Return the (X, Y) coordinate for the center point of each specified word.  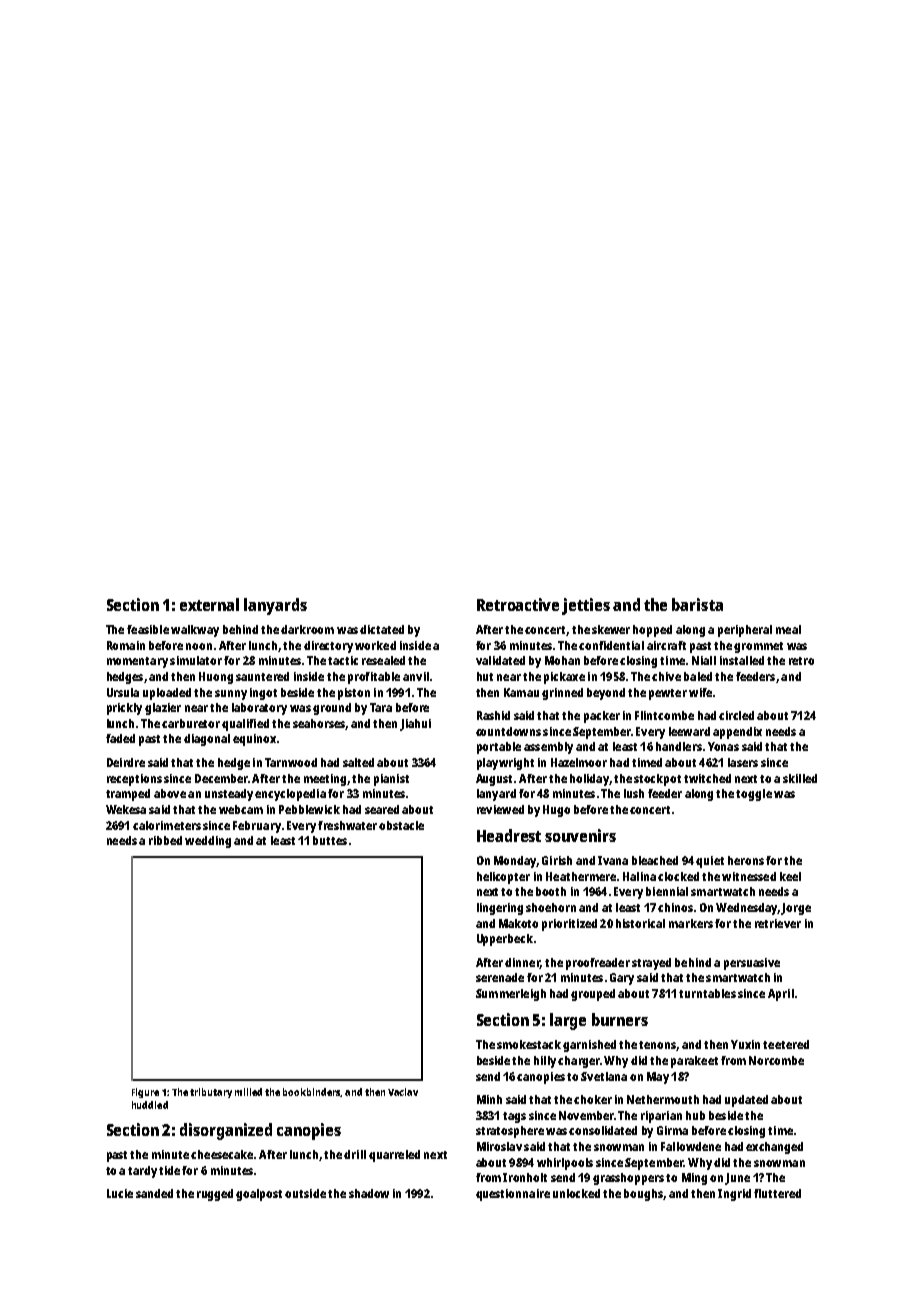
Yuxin (745, 1044)
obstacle (401, 825)
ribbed (165, 840)
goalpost (259, 1195)
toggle (754, 795)
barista (697, 604)
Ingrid (734, 1195)
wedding (208, 842)
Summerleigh (511, 995)
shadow (369, 1193)
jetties (586, 606)
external (209, 604)
